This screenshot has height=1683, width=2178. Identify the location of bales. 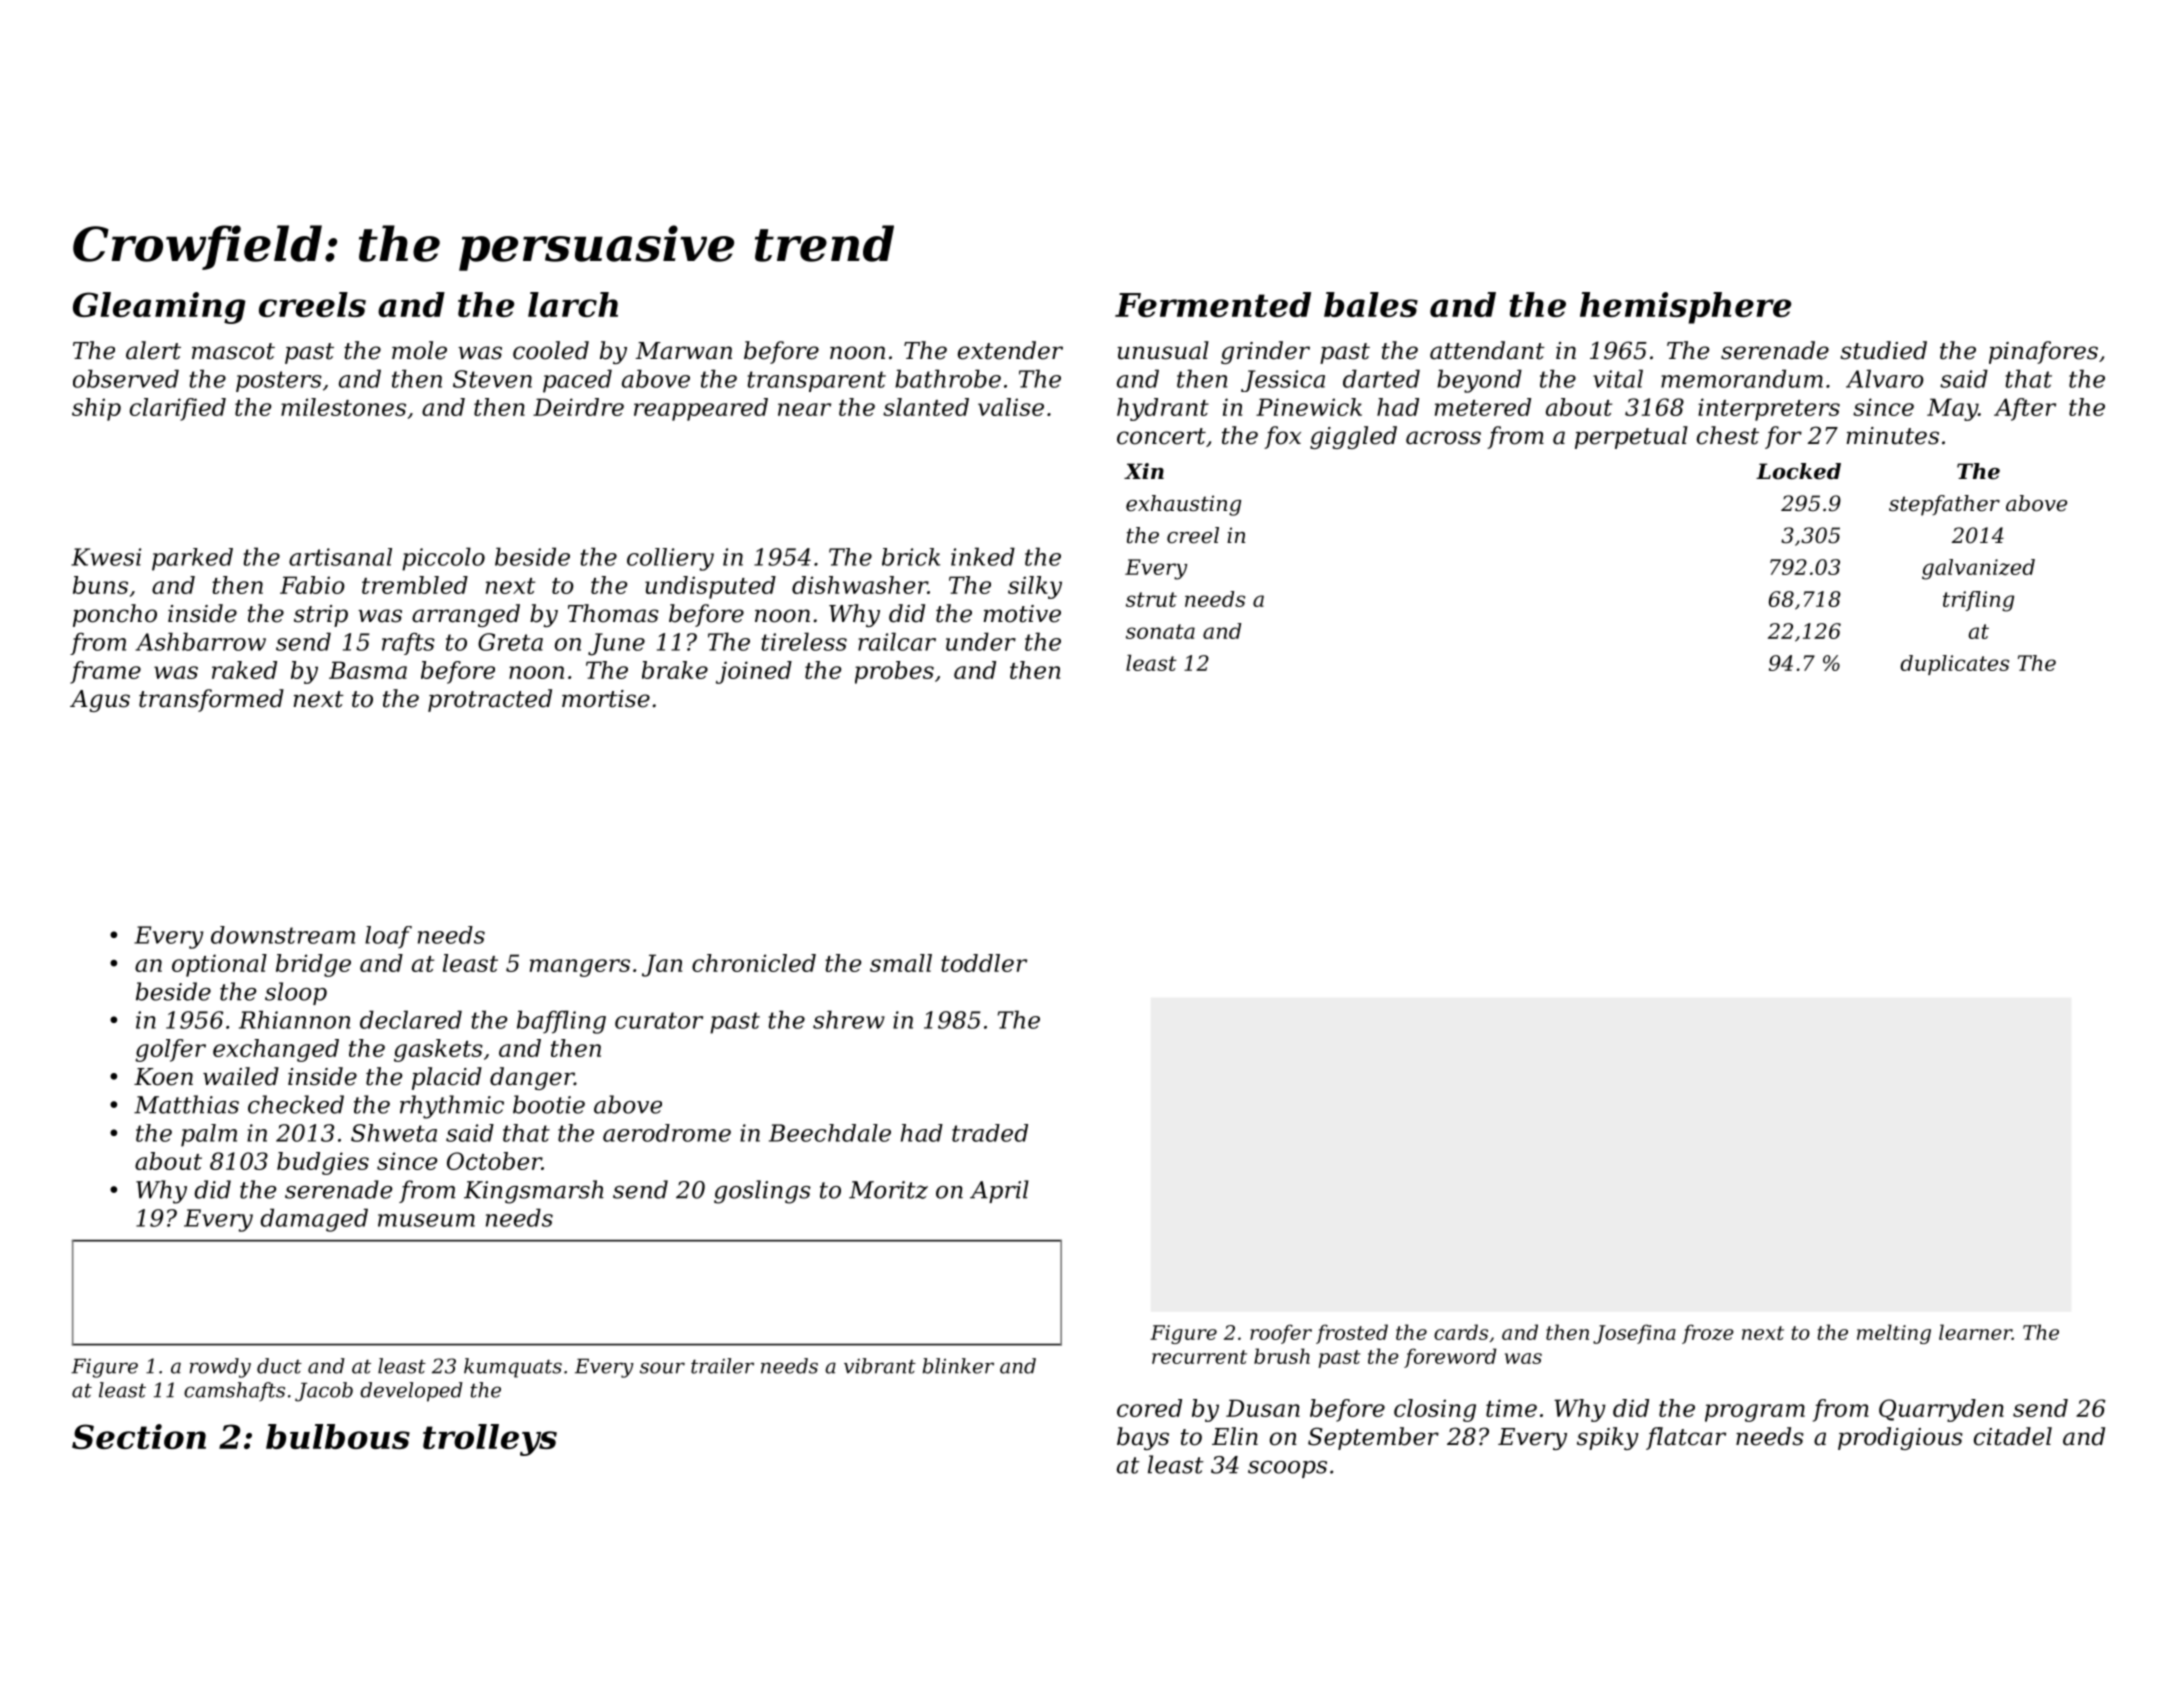
(1371, 304).
